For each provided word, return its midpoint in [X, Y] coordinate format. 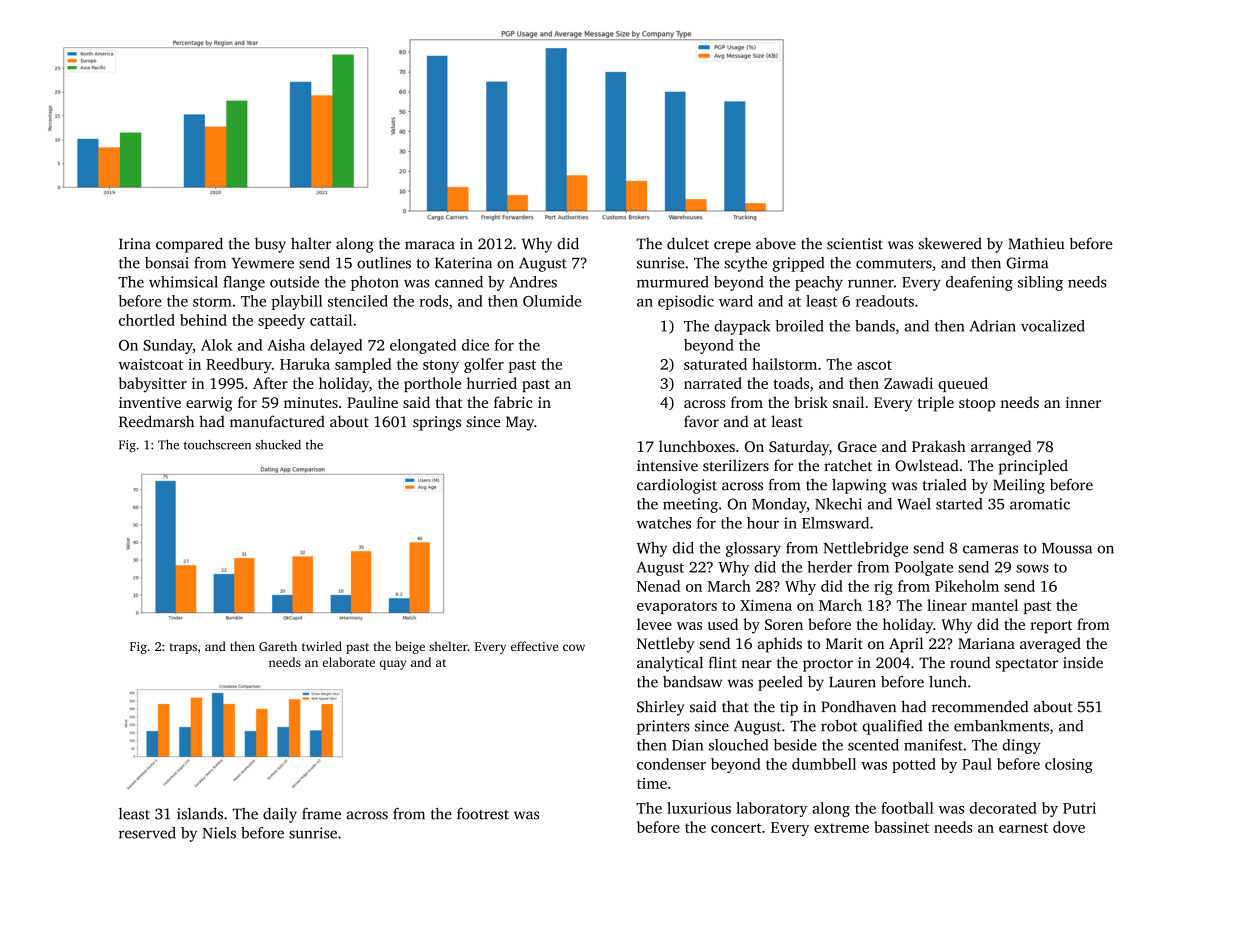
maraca [430, 245]
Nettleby [666, 645]
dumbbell [824, 764]
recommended [980, 706]
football [907, 808]
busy [270, 245]
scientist [855, 244]
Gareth [278, 646]
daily [280, 815]
